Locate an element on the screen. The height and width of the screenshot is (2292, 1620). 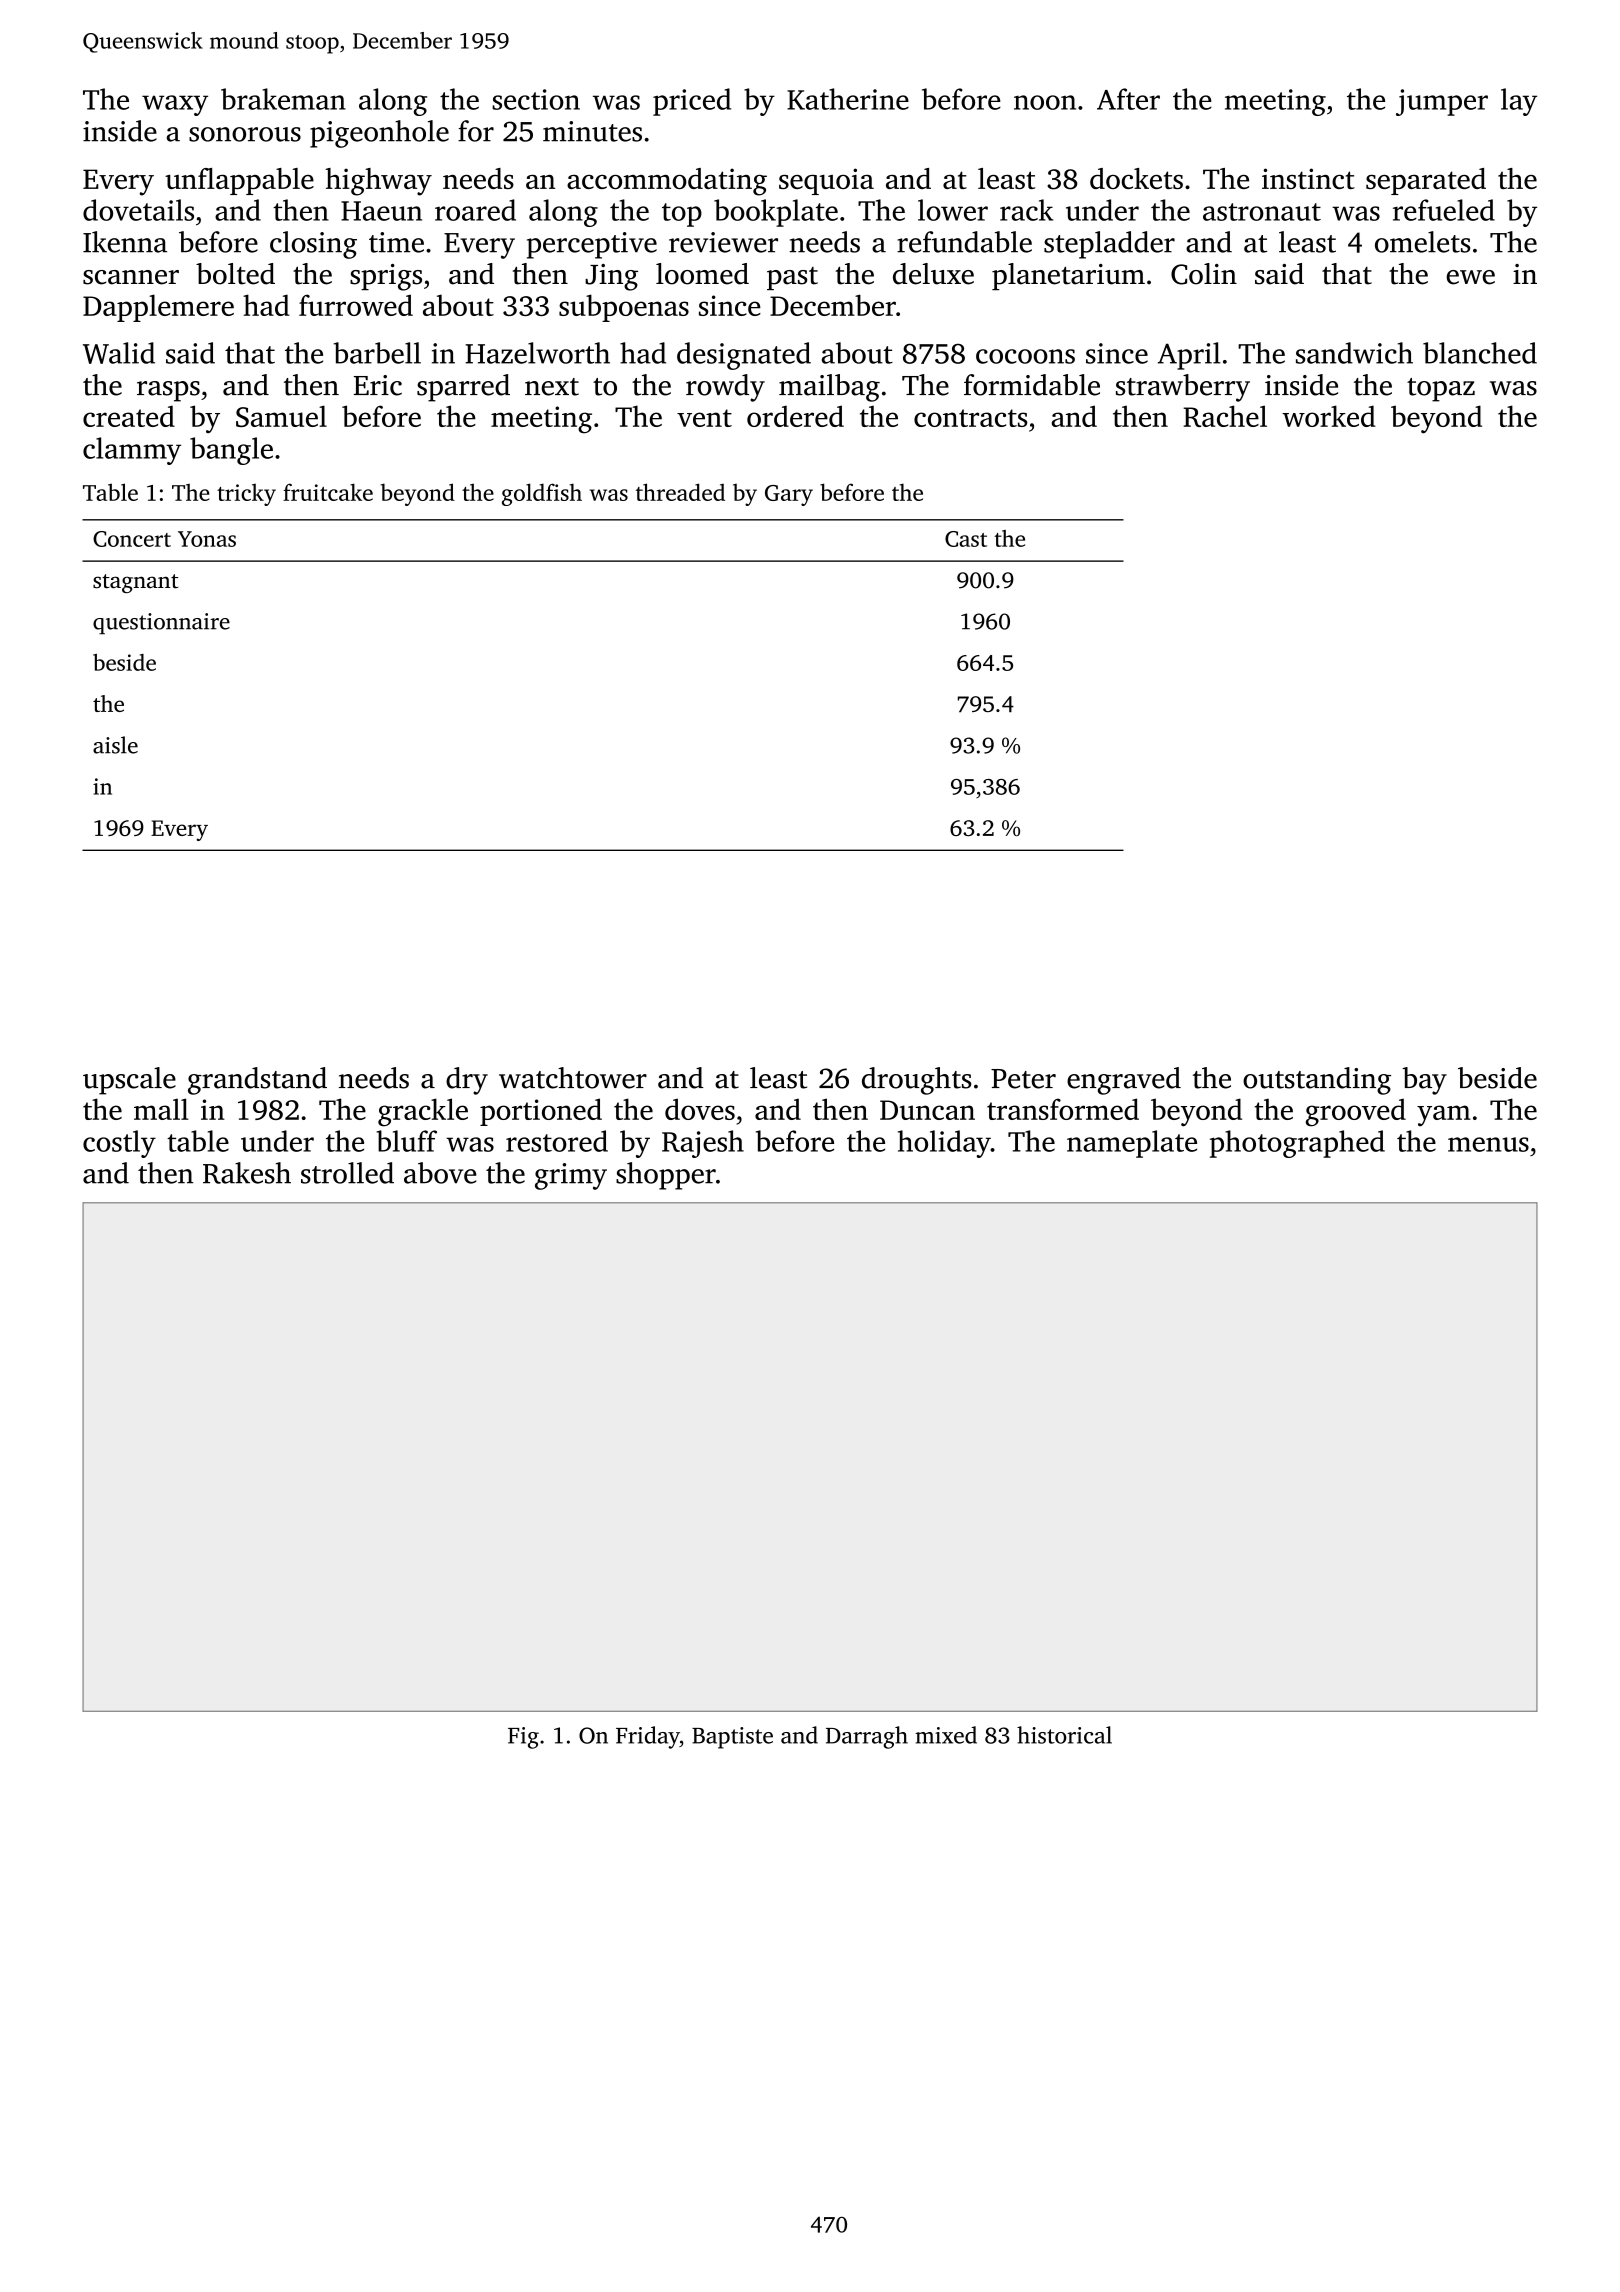
tricky is located at coordinates (246, 495).
